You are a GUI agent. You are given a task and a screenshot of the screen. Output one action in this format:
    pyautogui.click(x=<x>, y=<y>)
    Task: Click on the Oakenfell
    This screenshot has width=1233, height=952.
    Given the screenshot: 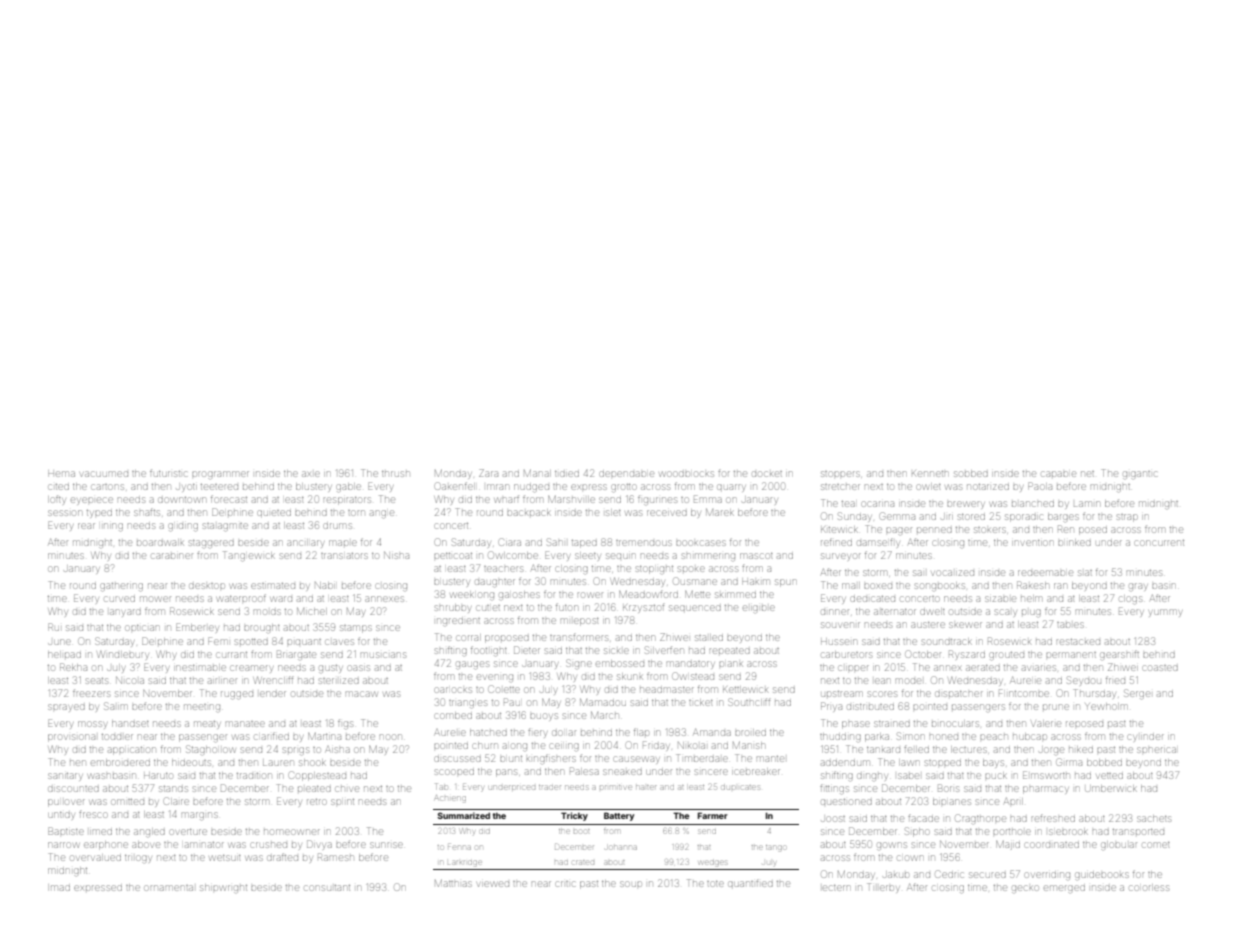 What is the action you would take?
    pyautogui.click(x=455, y=486)
